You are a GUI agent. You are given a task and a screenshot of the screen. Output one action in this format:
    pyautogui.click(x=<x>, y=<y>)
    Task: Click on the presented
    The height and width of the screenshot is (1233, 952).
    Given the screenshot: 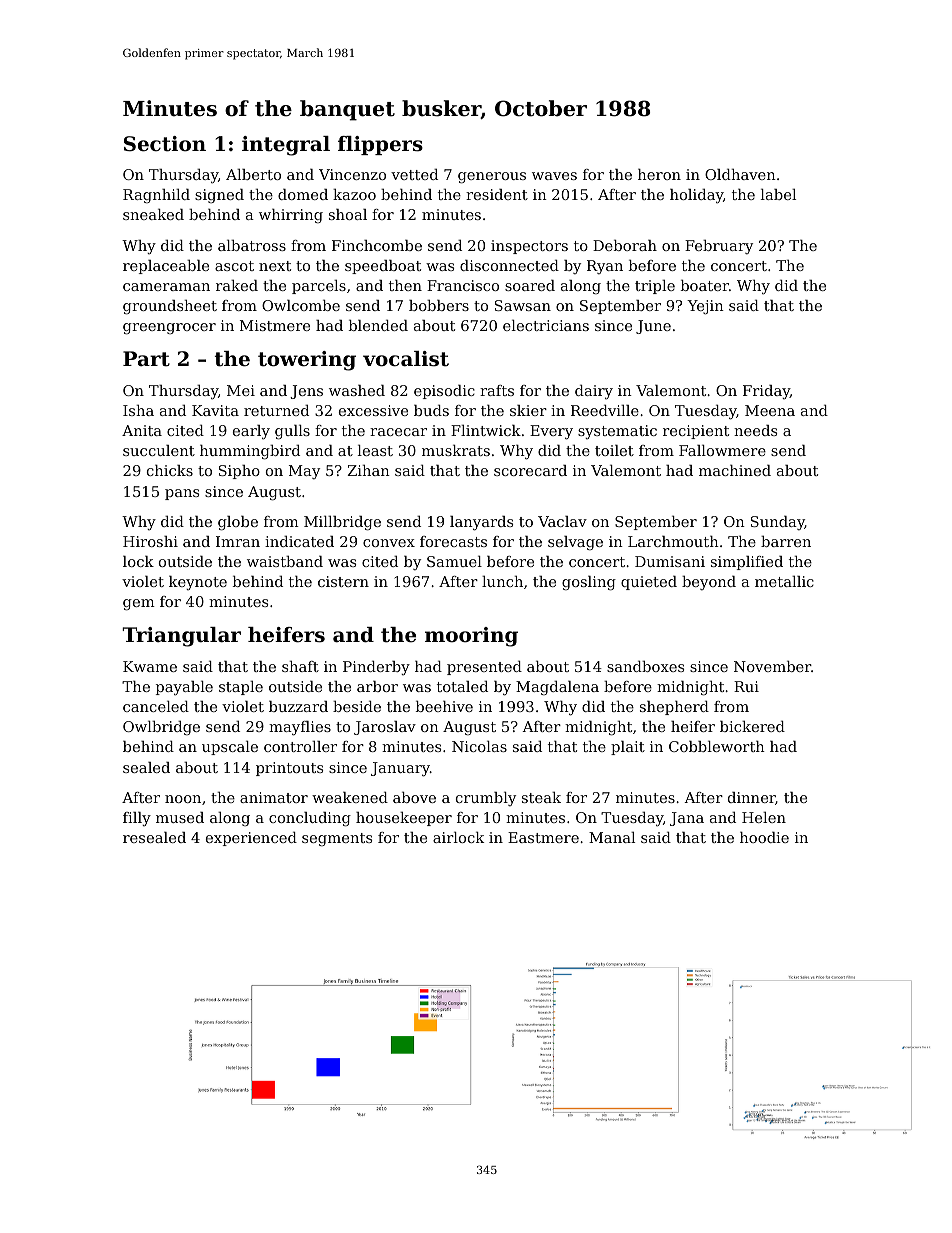 What is the action you would take?
    pyautogui.click(x=484, y=668)
